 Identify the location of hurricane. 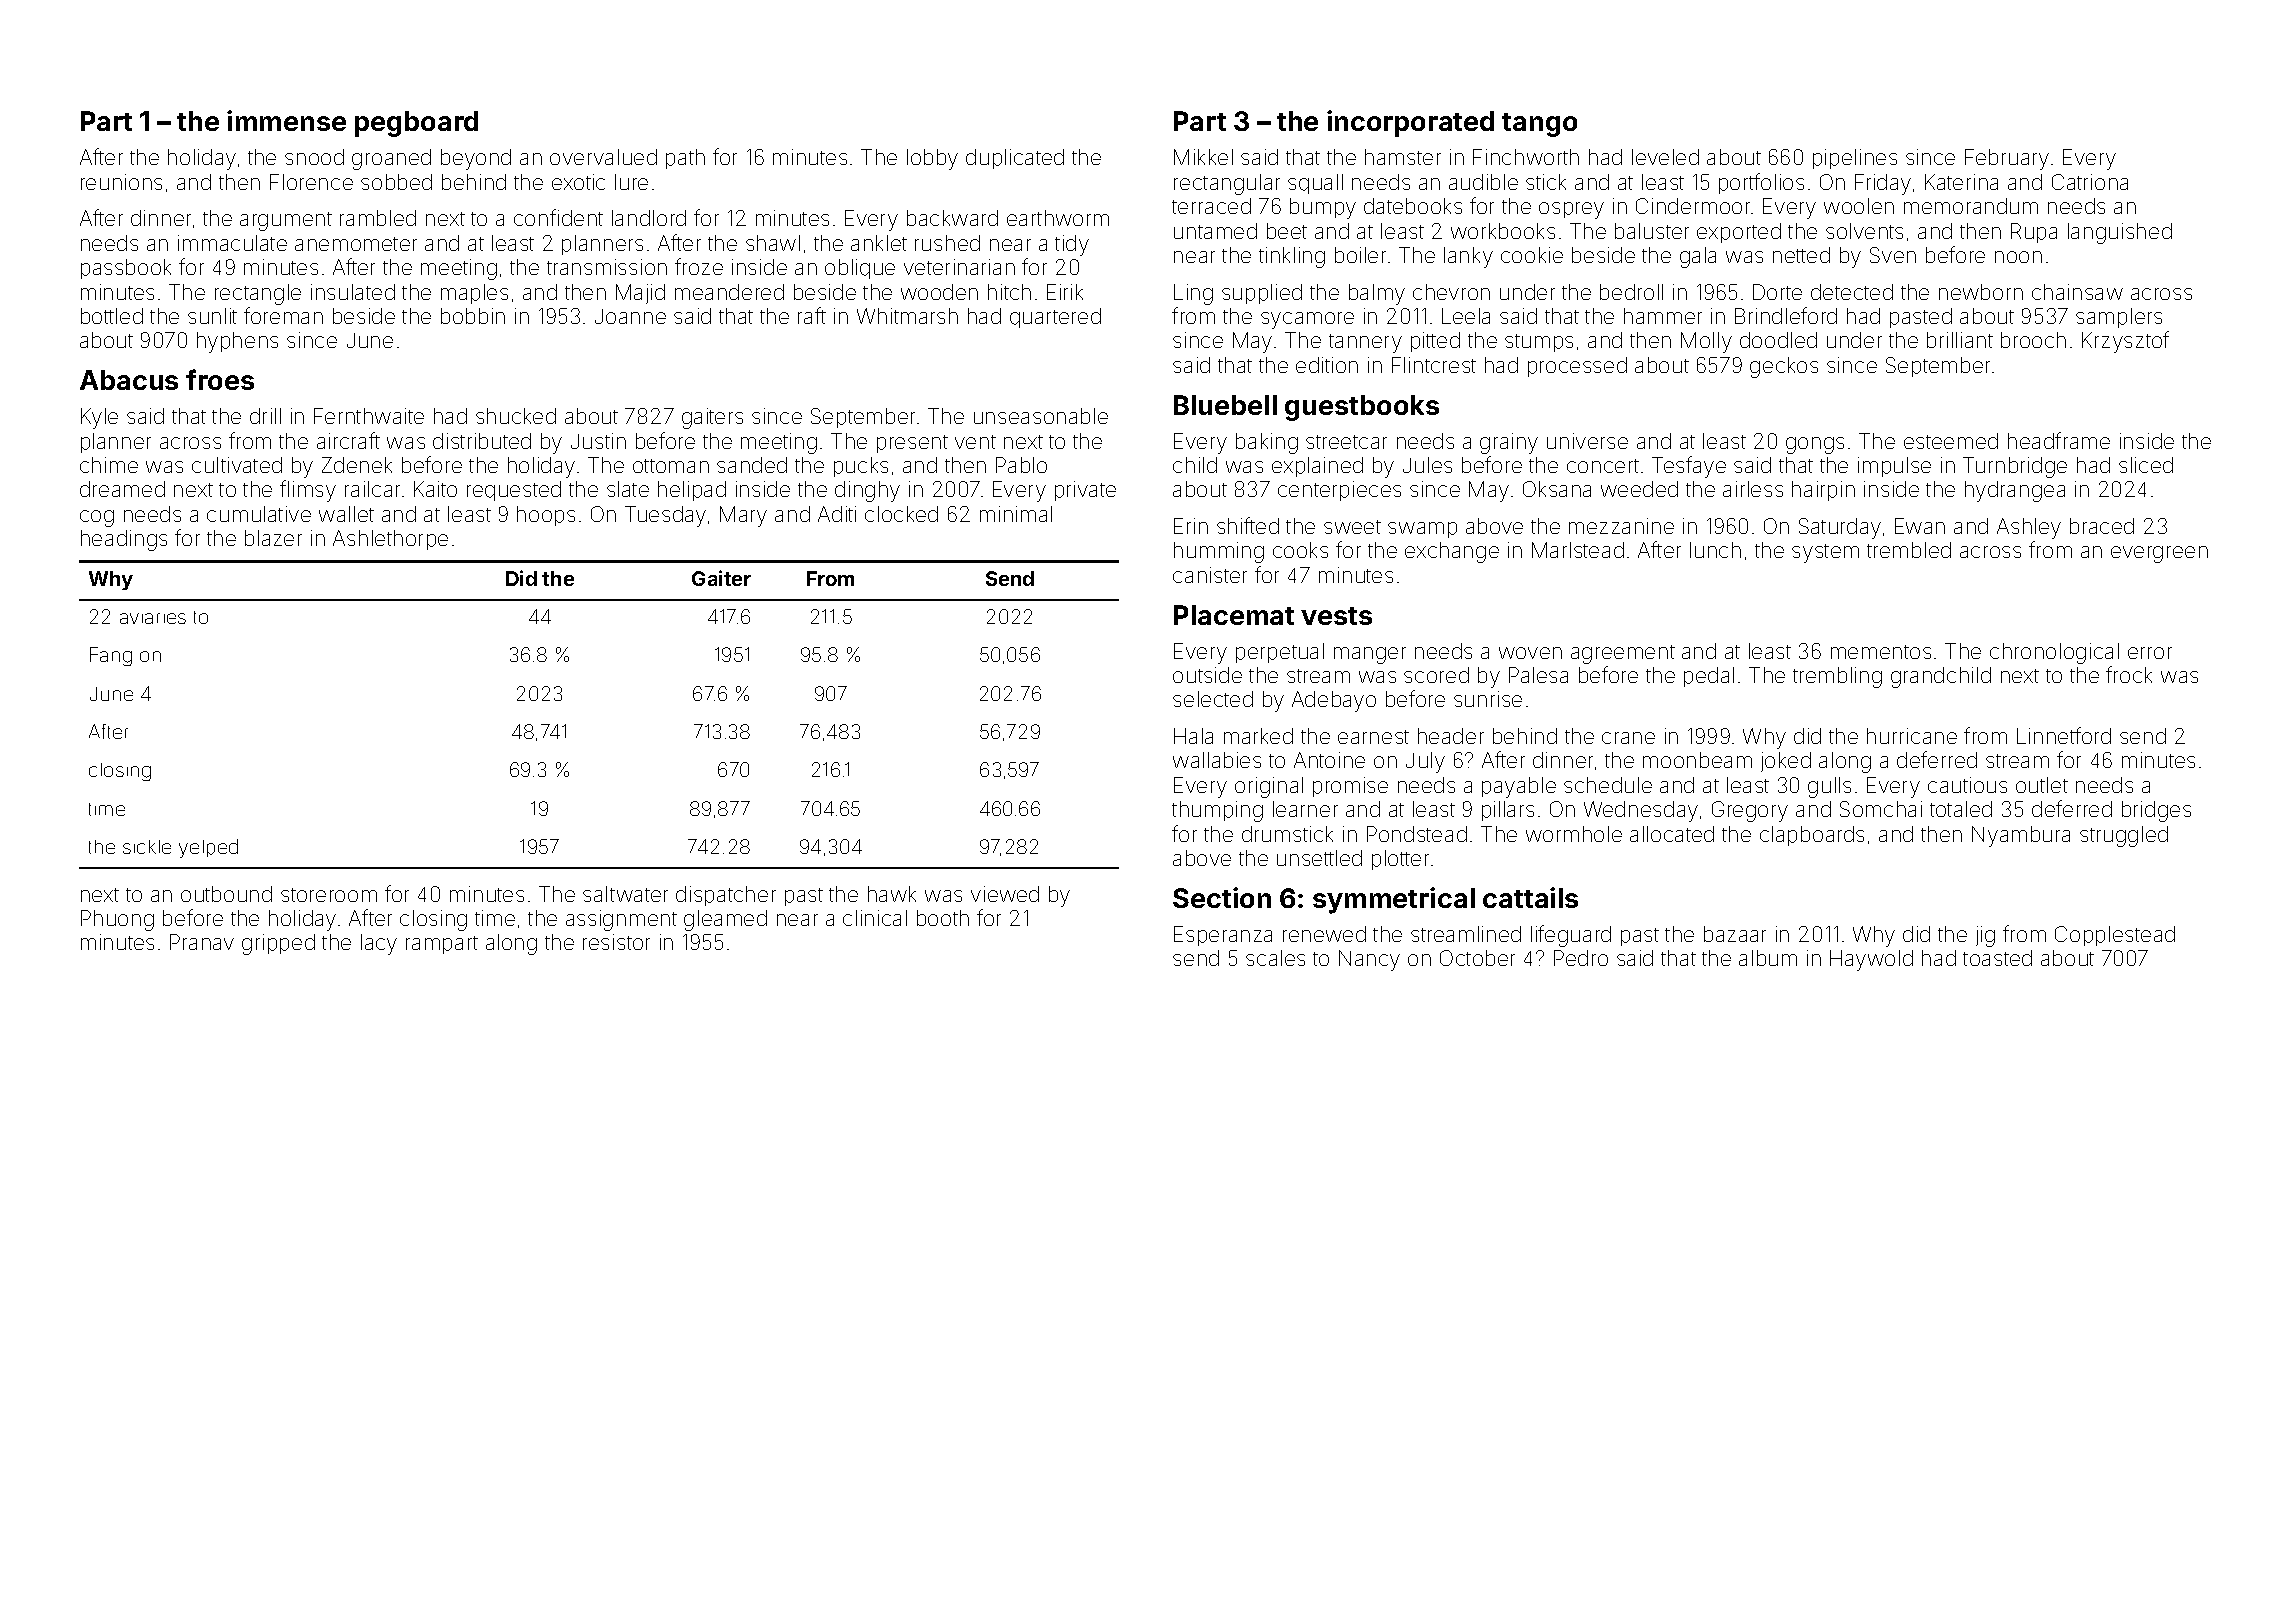
(1912, 736).
